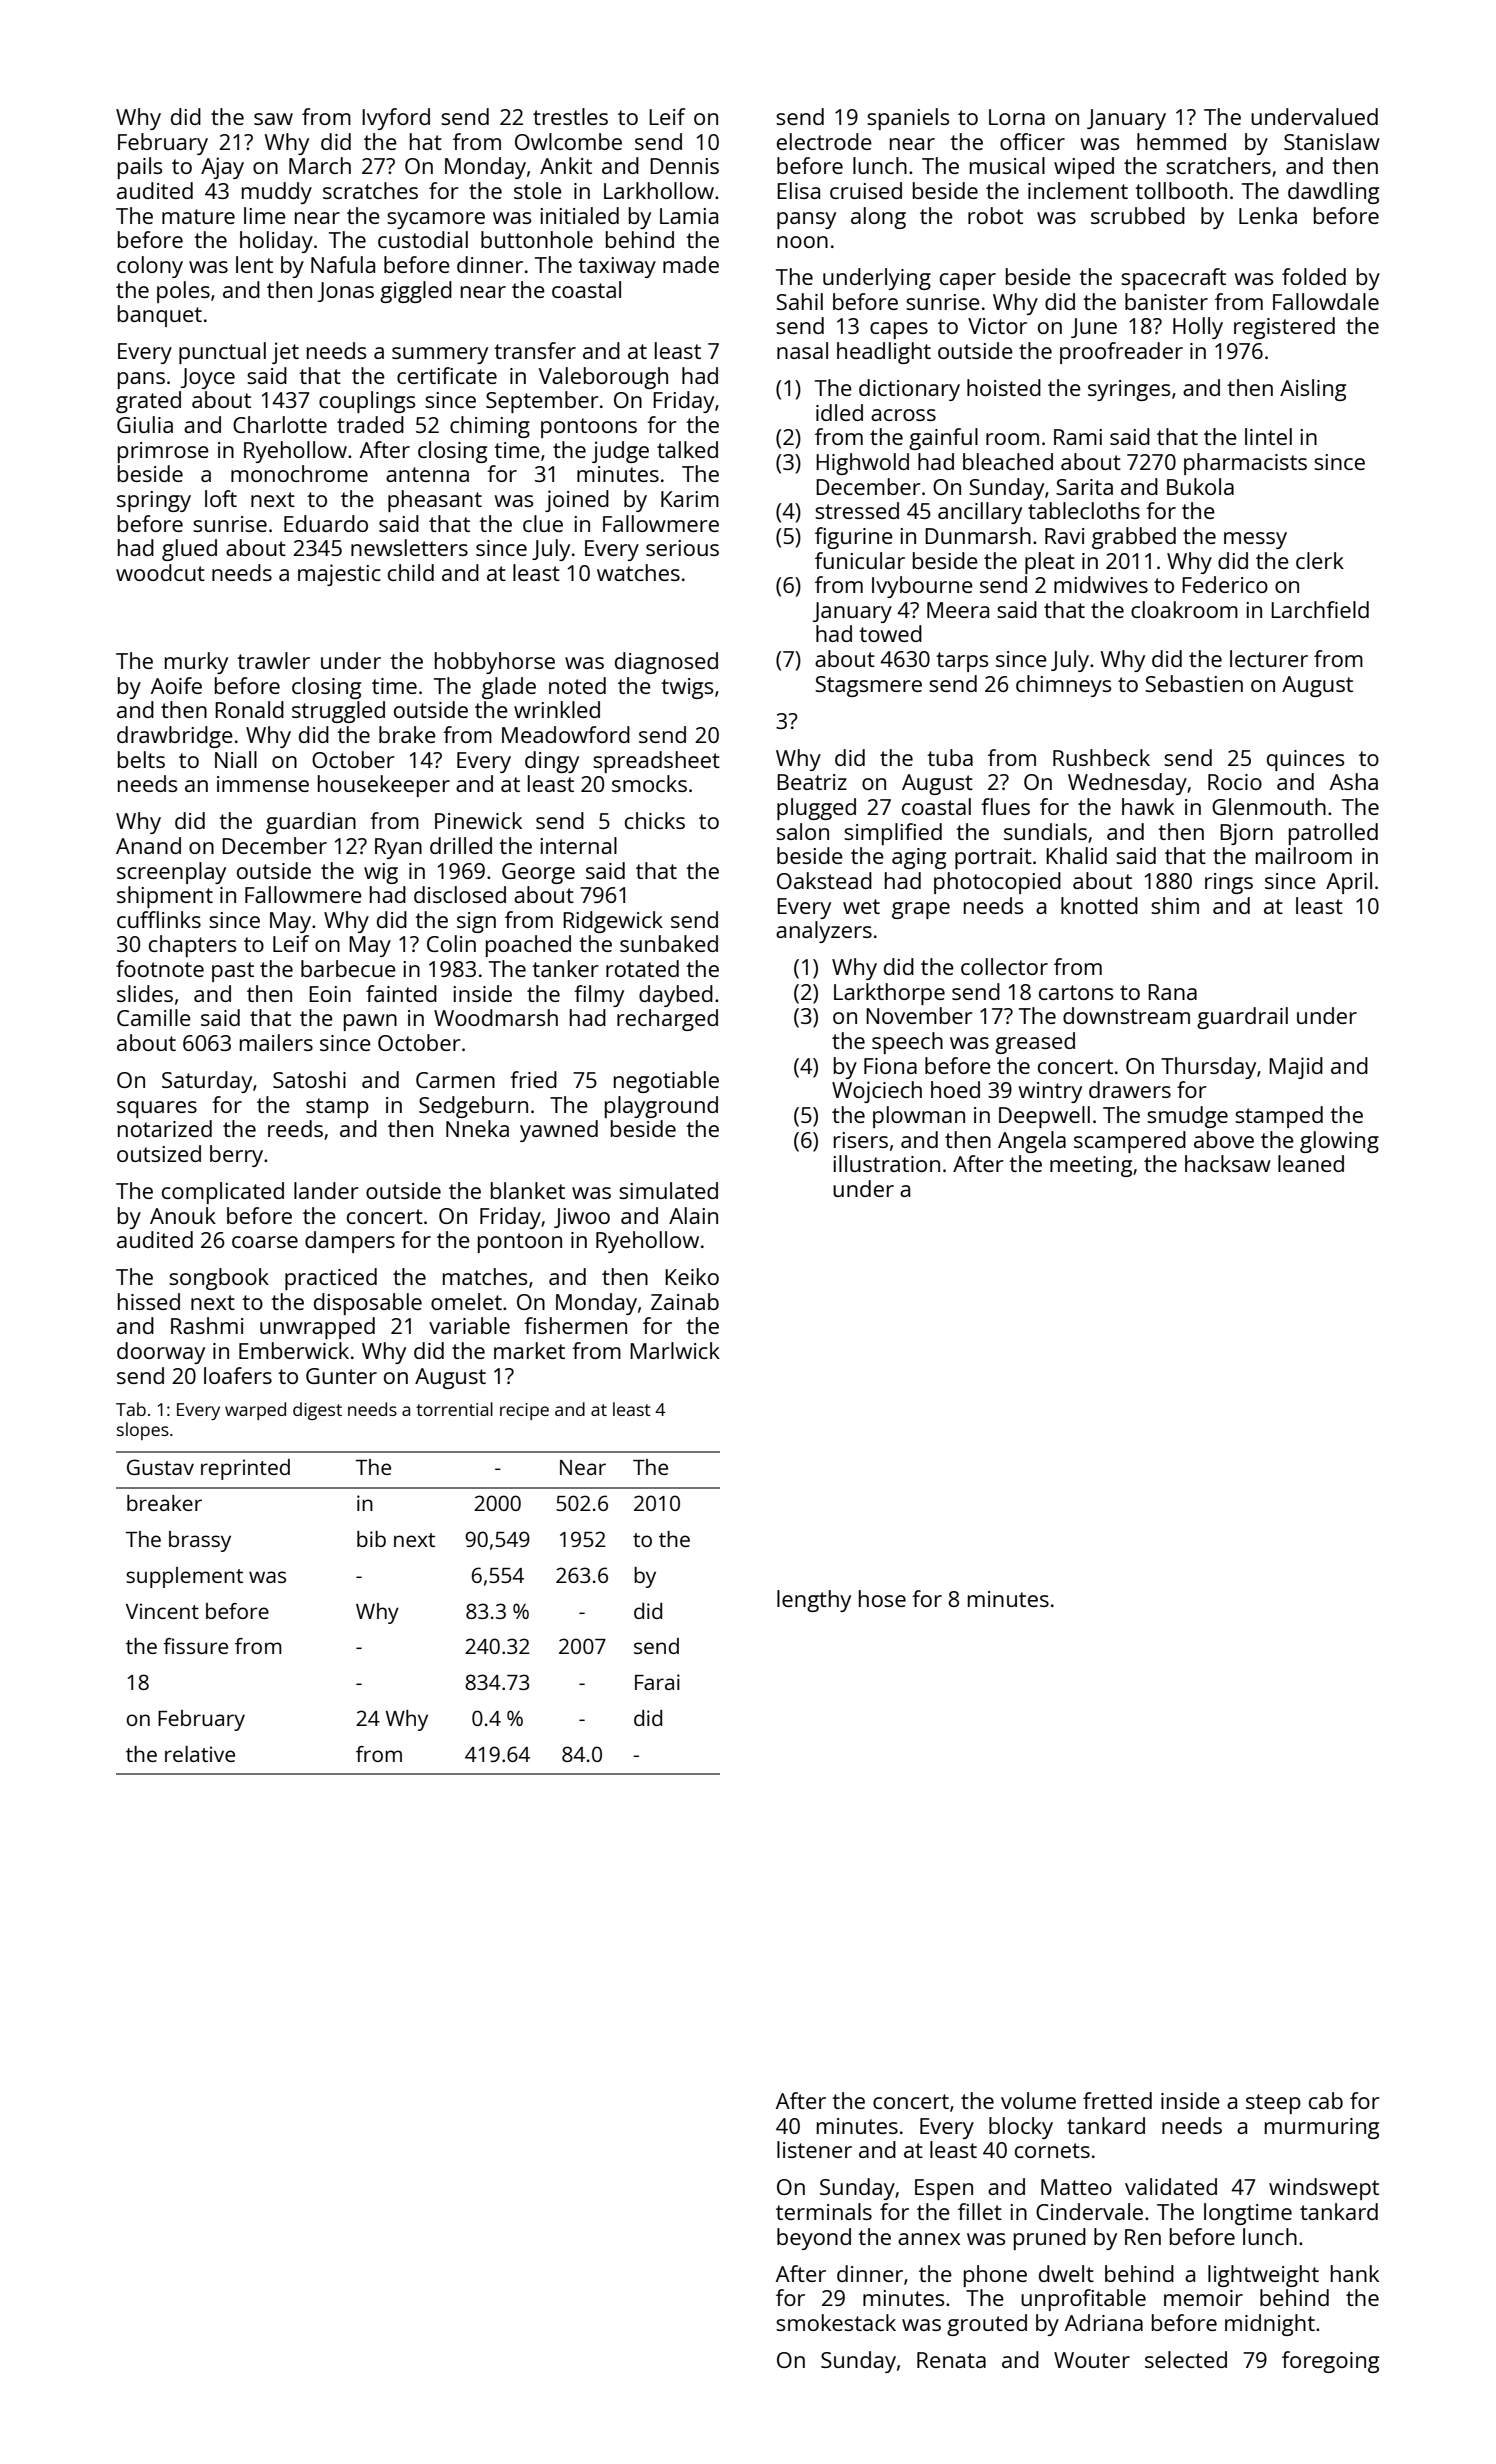 This image has height=2464, width=1496. Describe the element at coordinates (436, 220) in the image. I see `sycamore` at that location.
